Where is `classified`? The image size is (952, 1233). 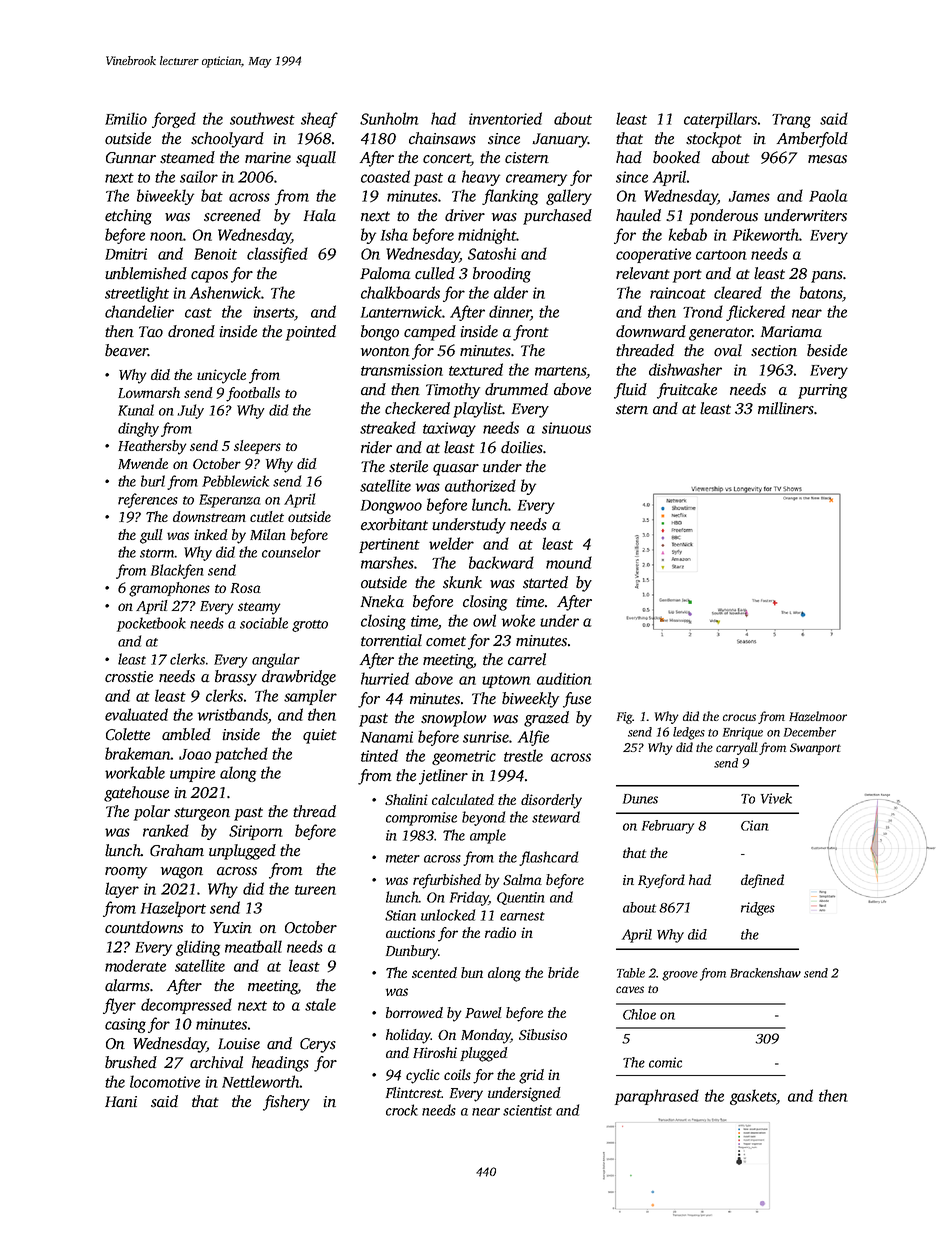
classified is located at coordinates (277, 255).
